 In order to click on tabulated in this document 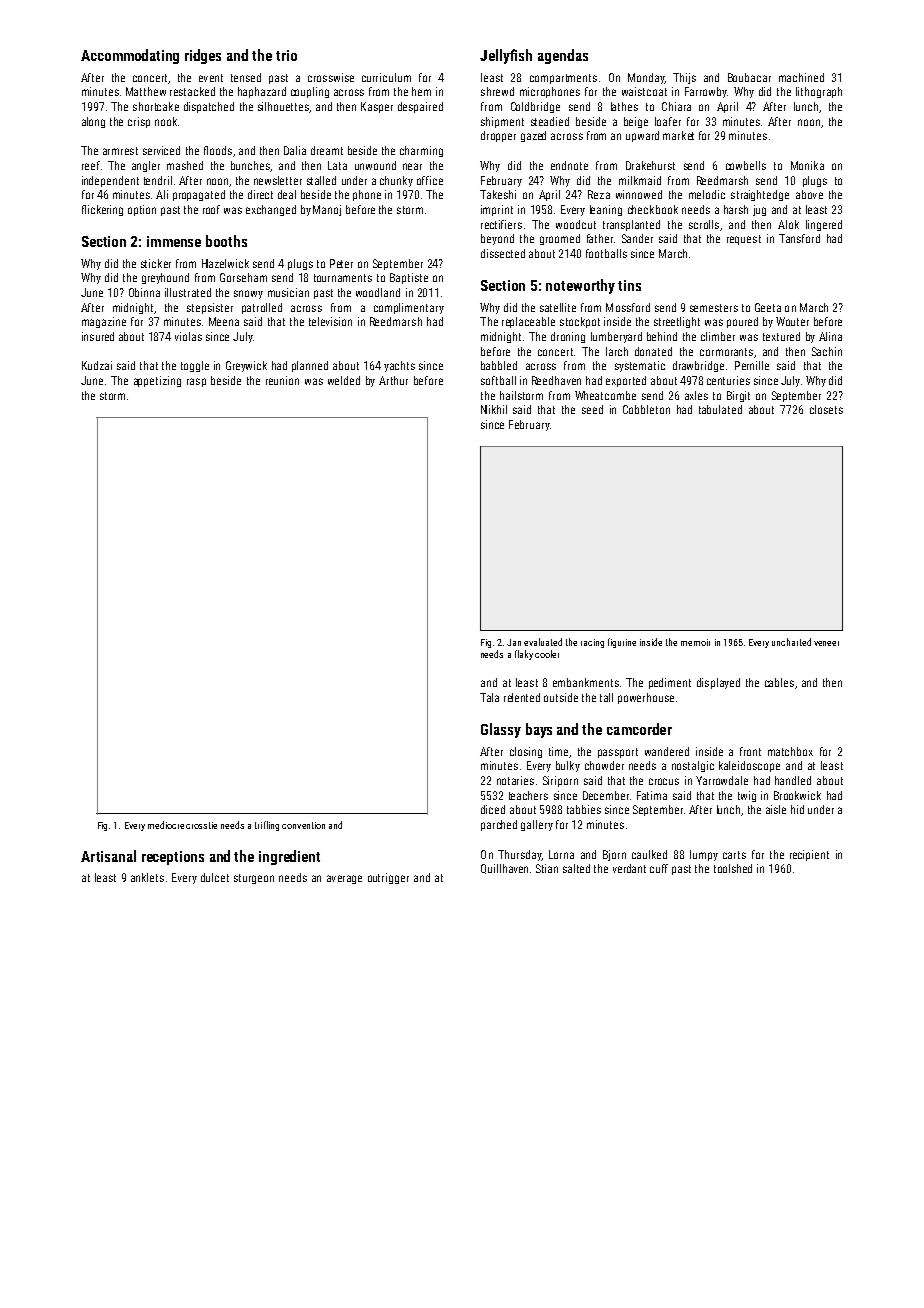, I will do `click(720, 409)`.
